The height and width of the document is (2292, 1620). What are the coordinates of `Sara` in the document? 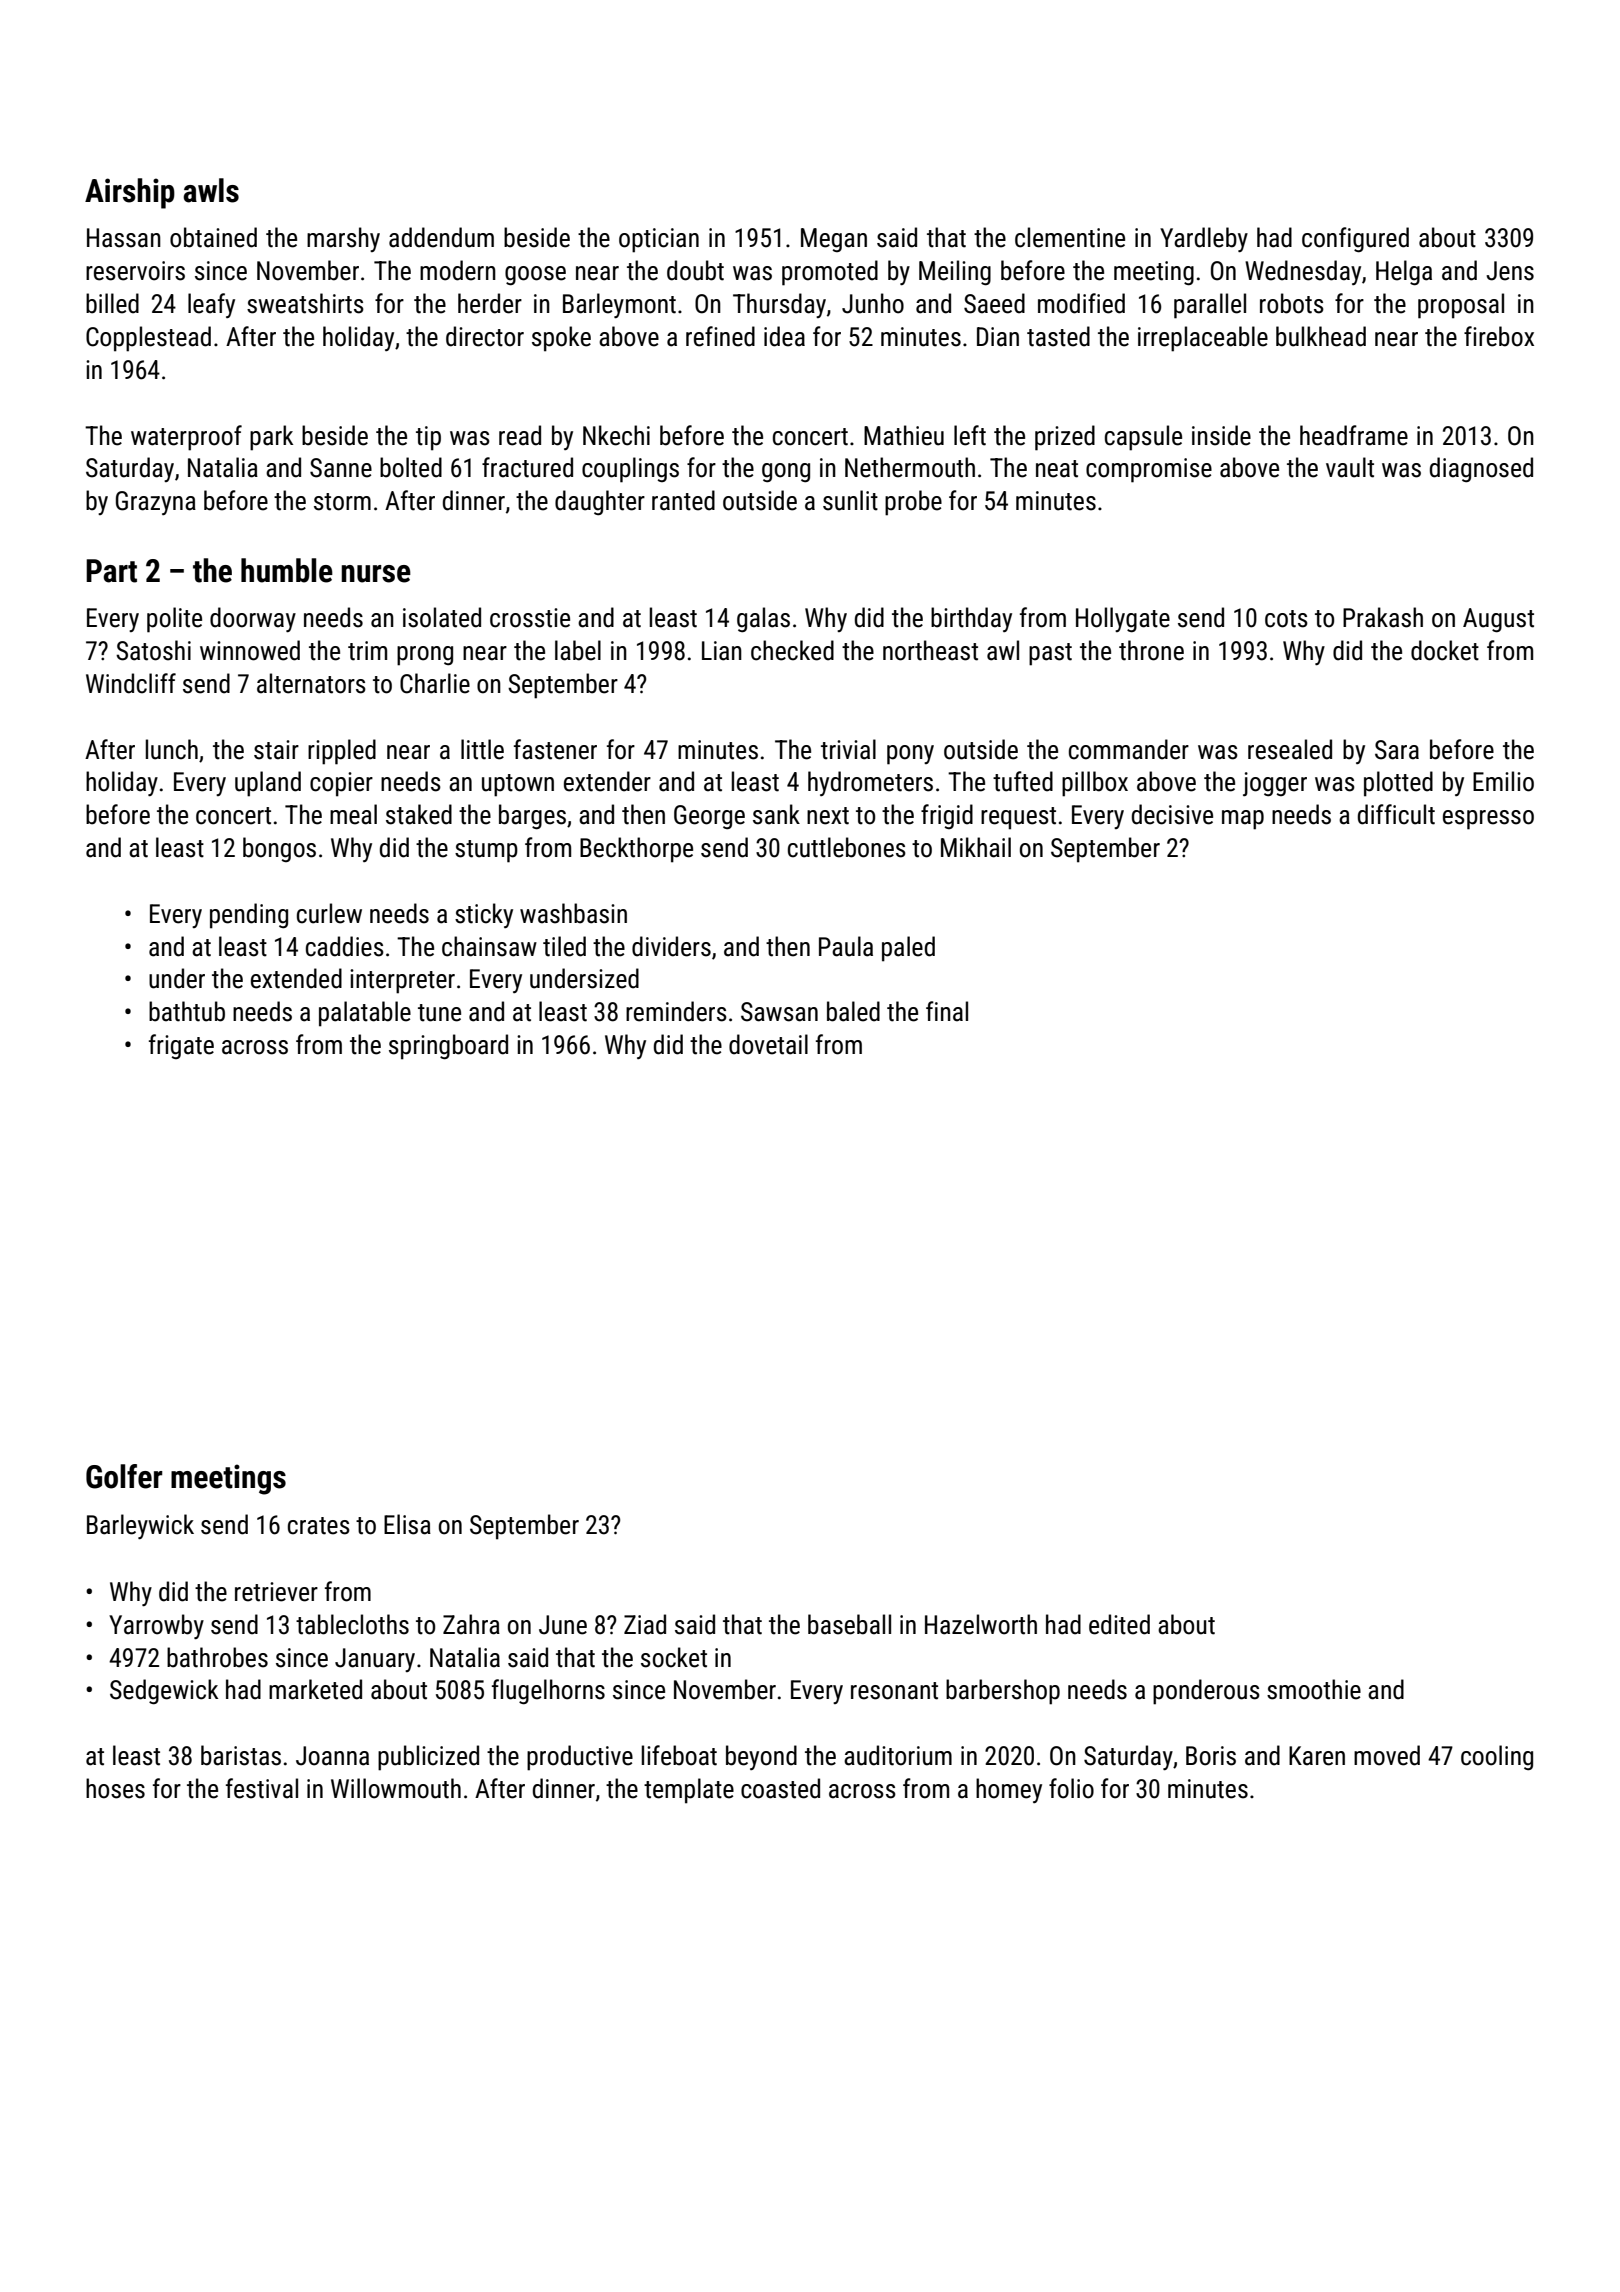 It's located at (1397, 750).
